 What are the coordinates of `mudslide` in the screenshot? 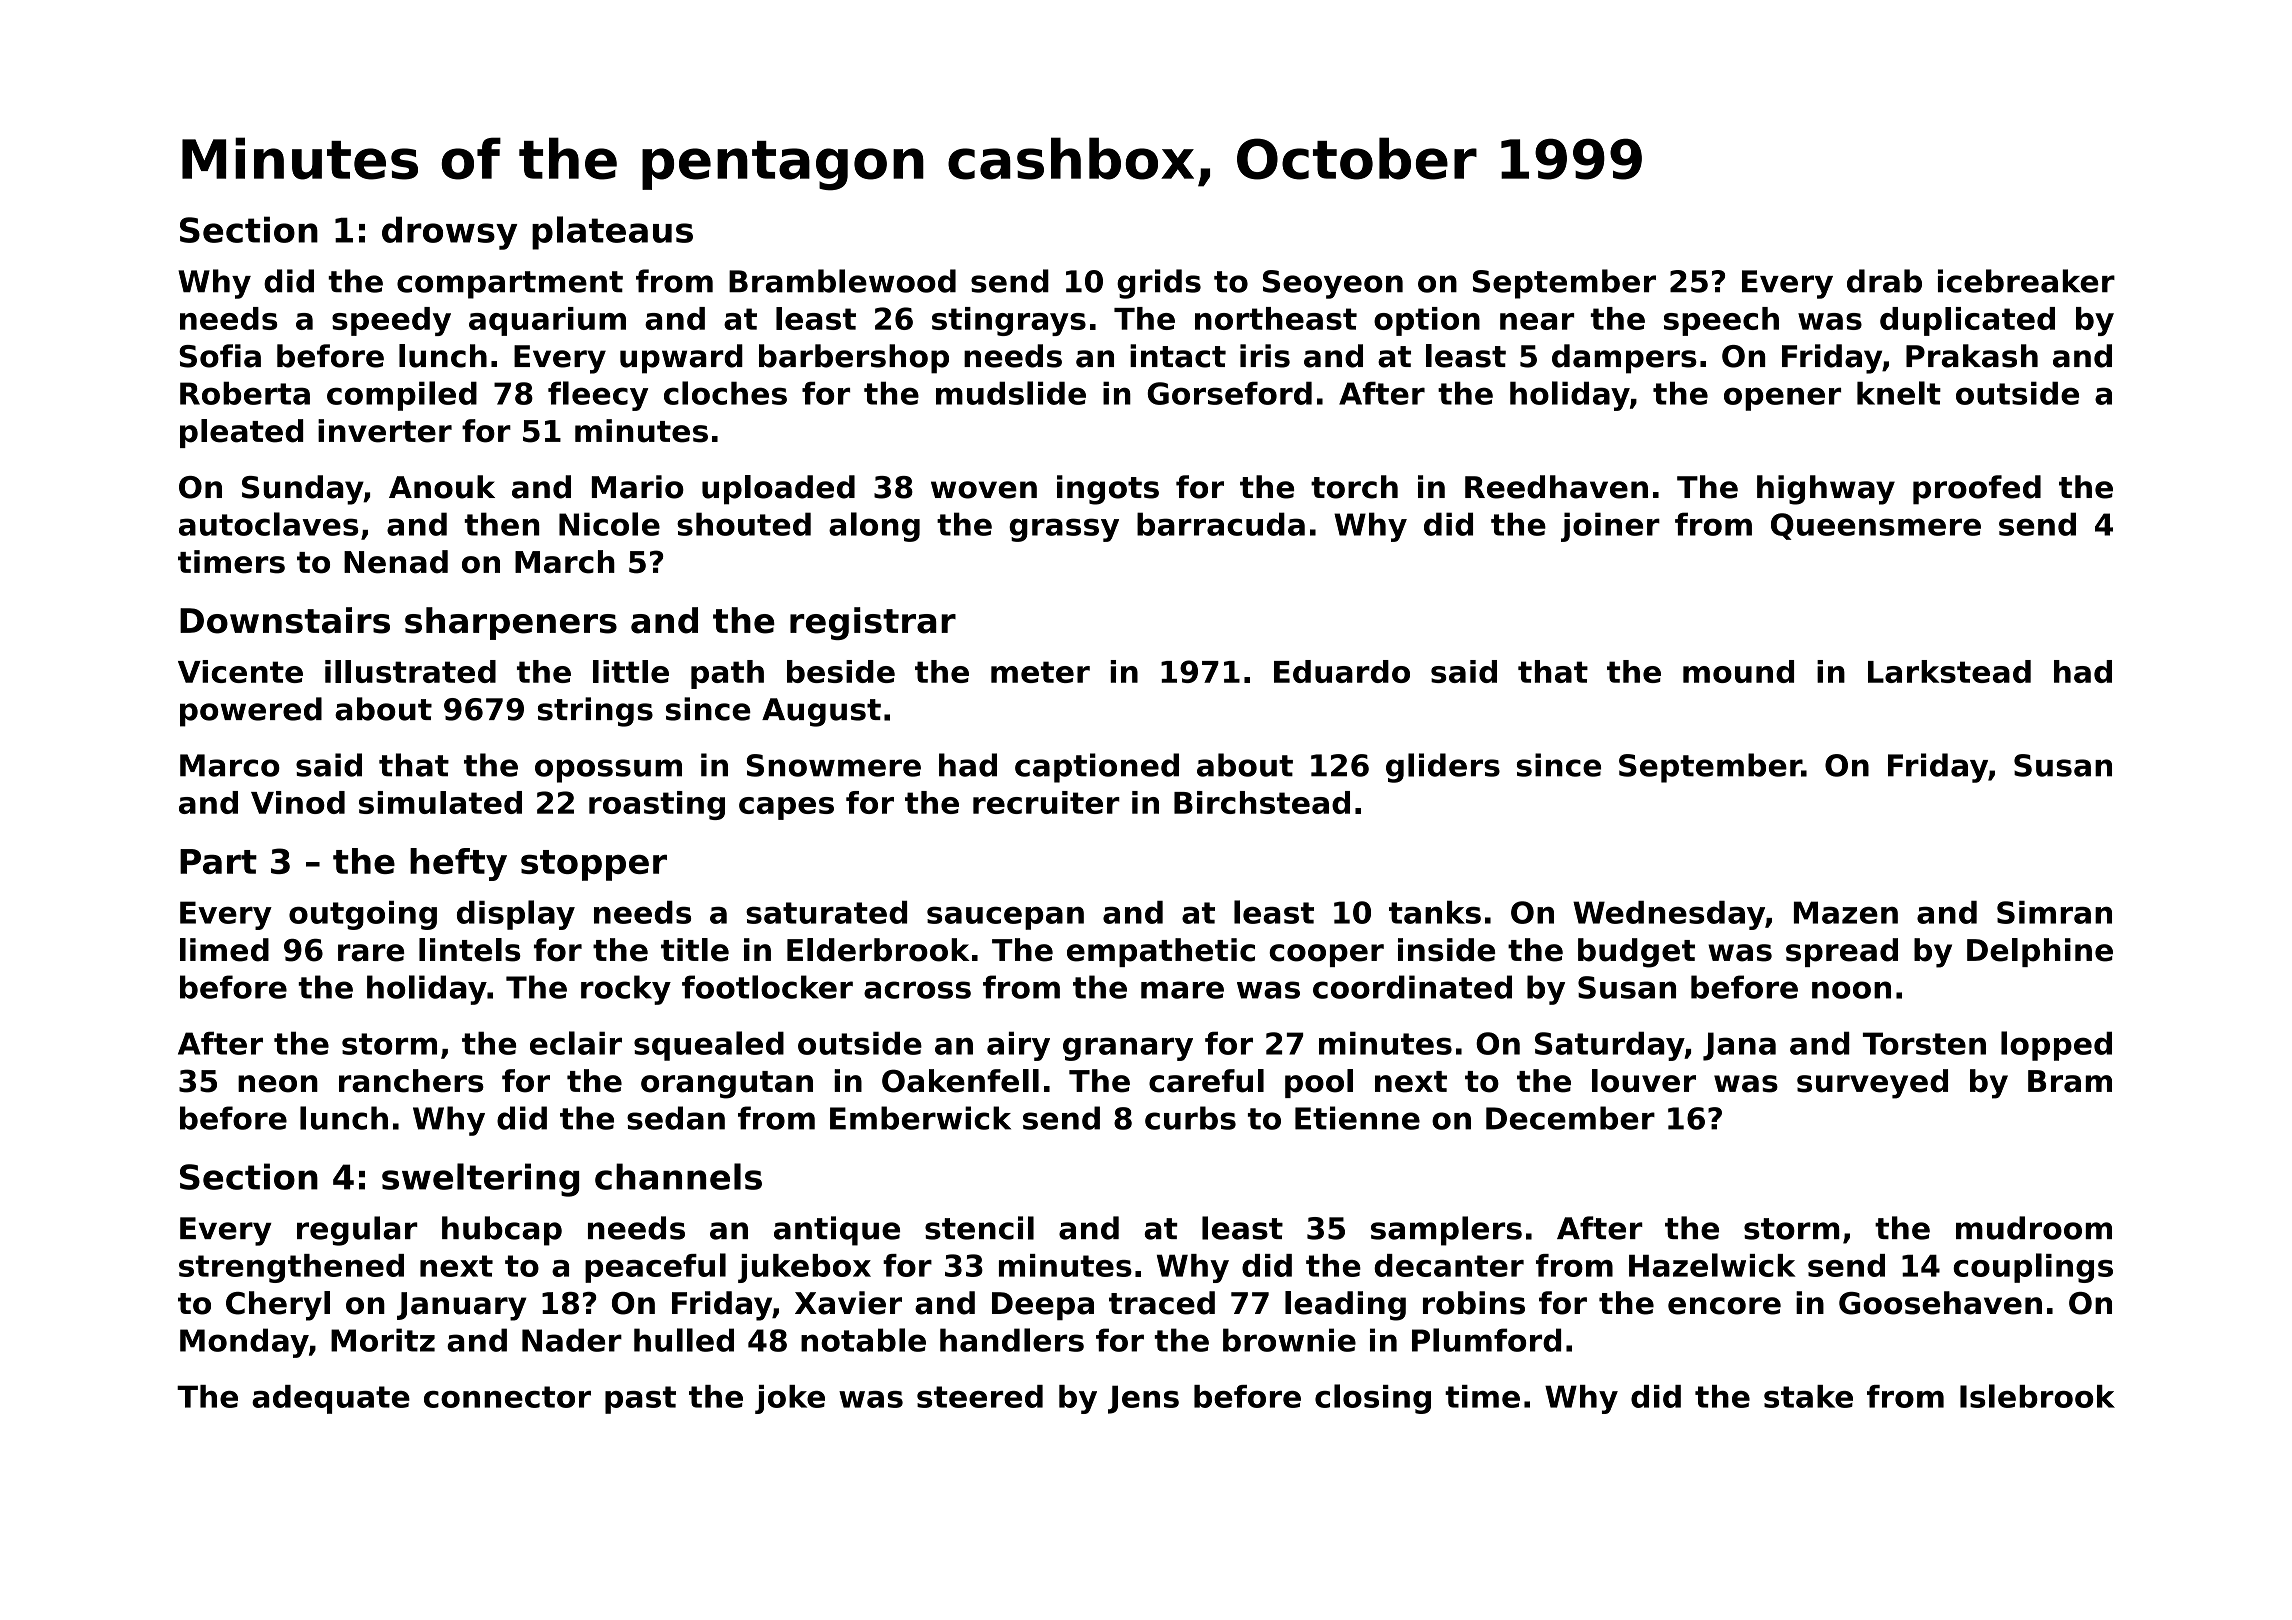 It's located at (1011, 393).
